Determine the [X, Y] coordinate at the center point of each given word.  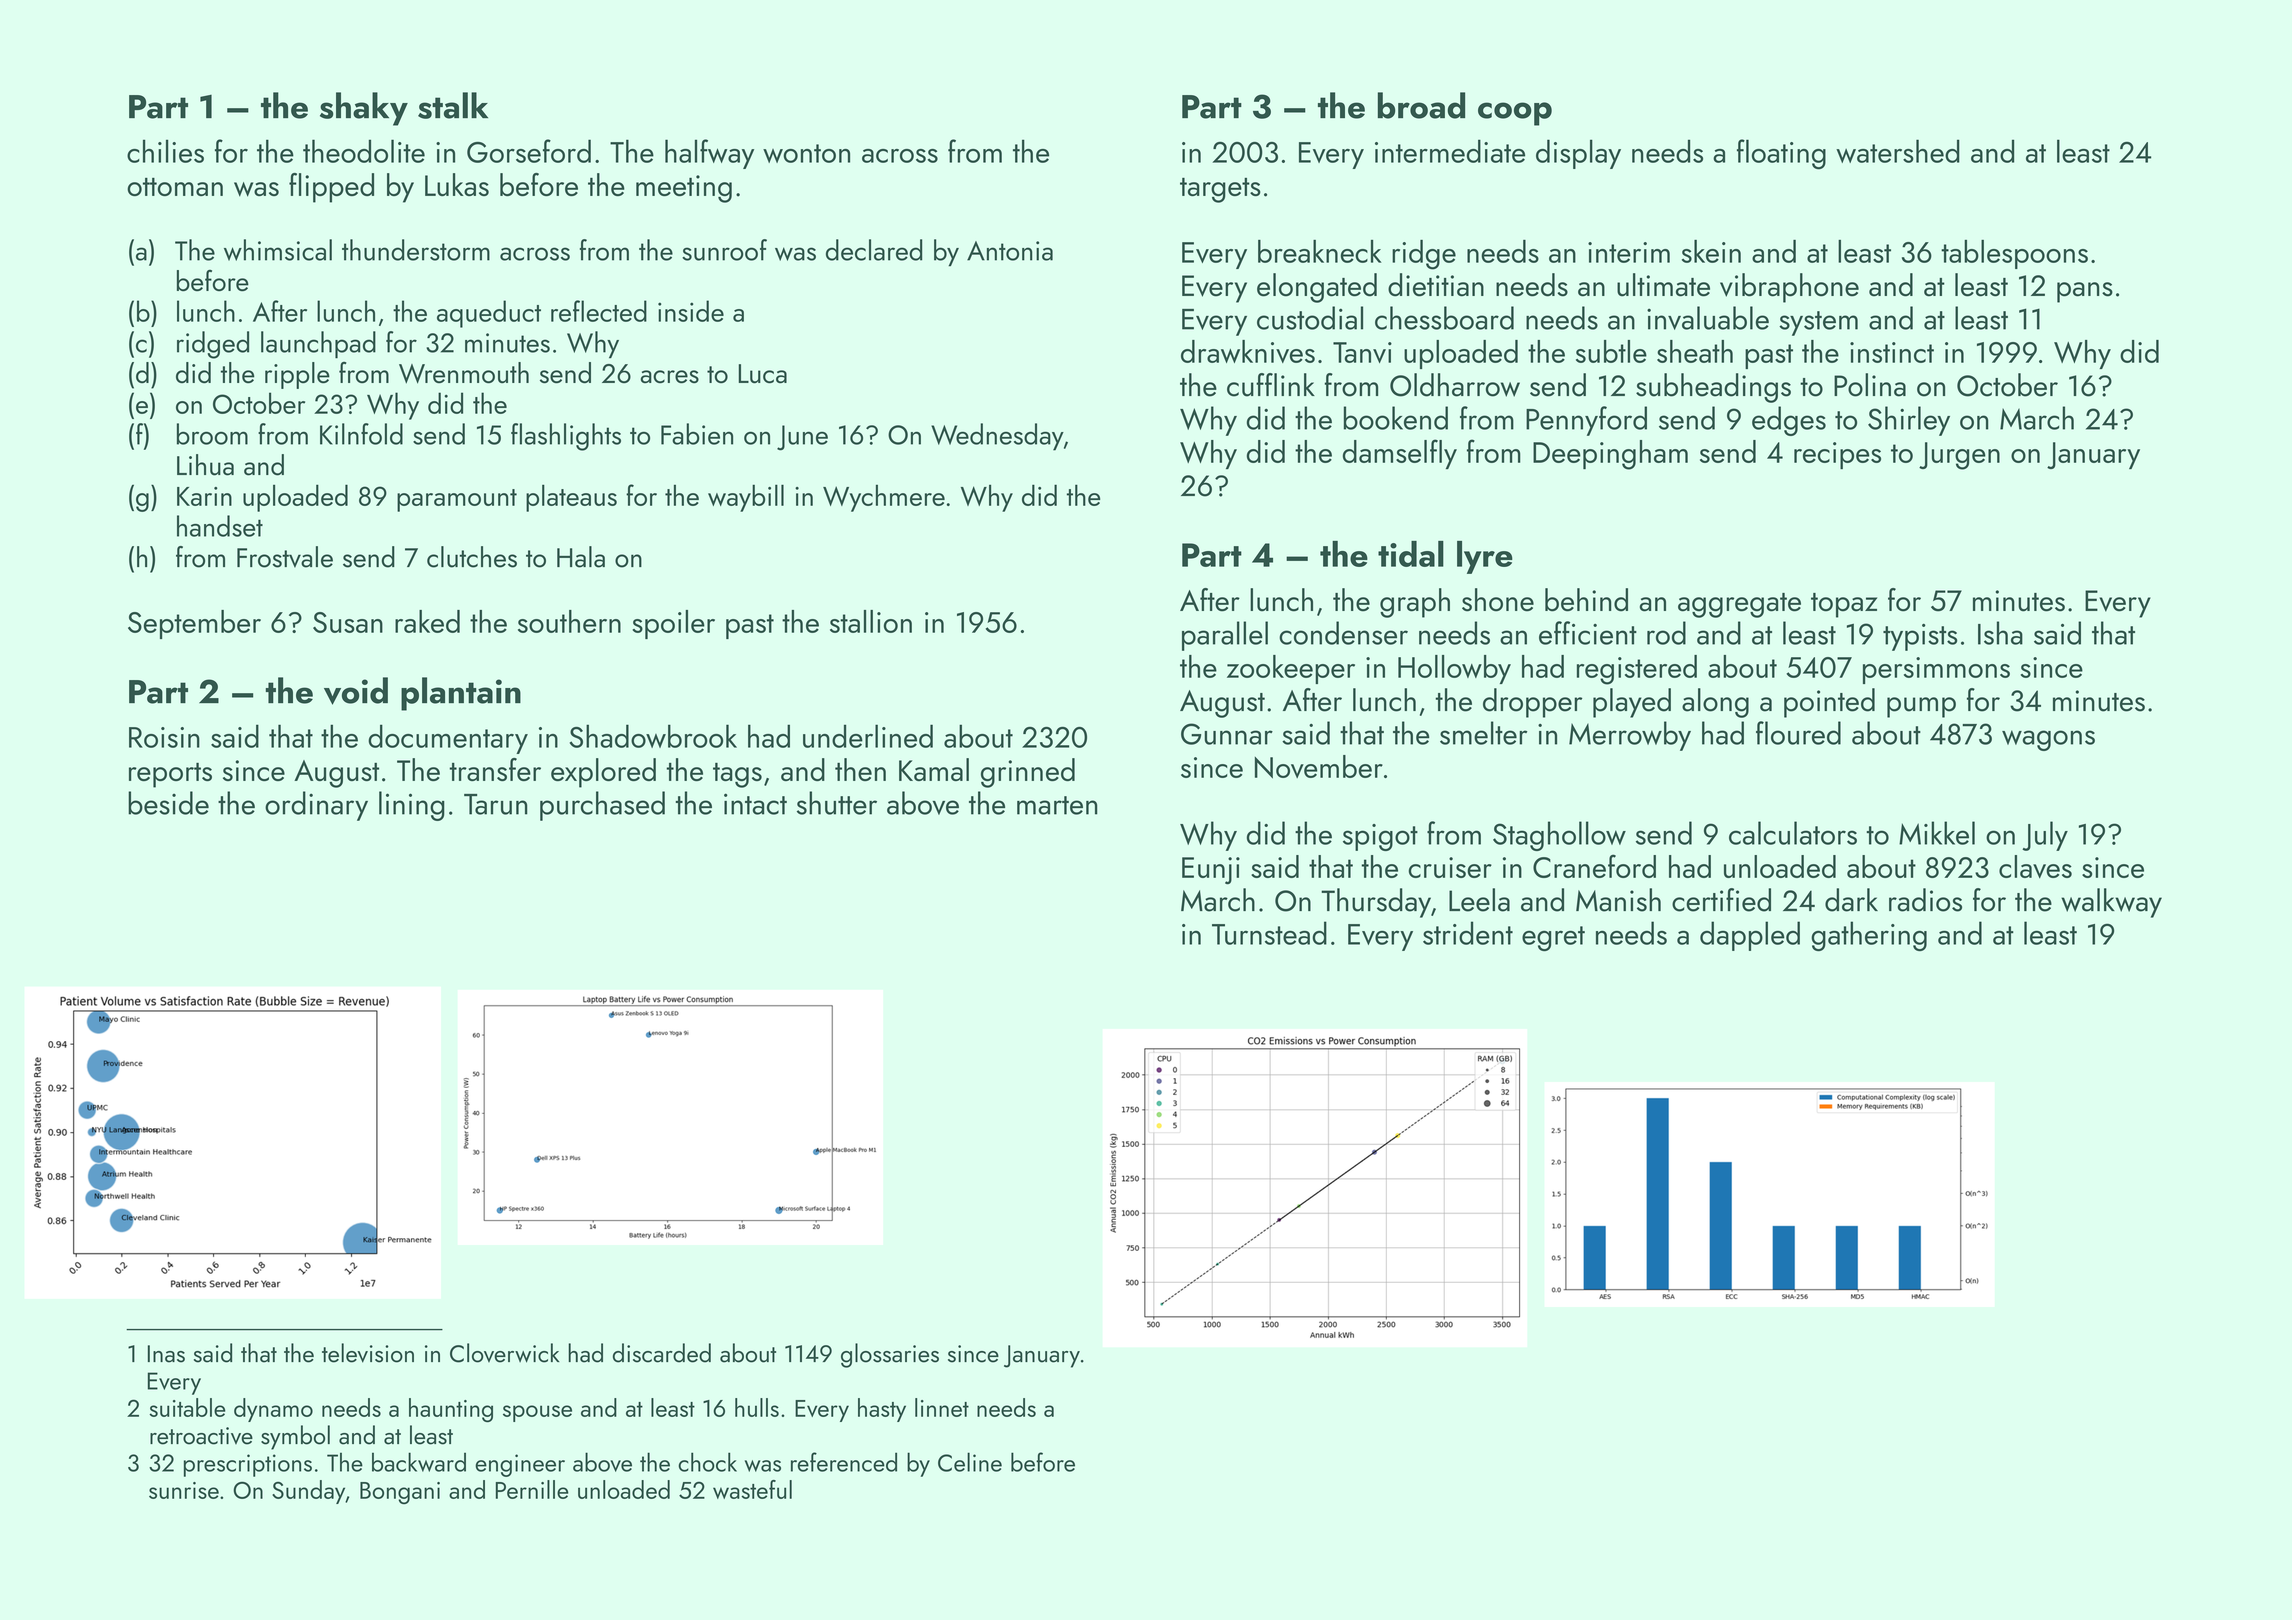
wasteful [752, 1489]
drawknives [1248, 351]
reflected [599, 311]
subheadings [1713, 388]
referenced [844, 1462]
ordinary [316, 806]
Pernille [532, 1489]
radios [1925, 900]
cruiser [1450, 867]
